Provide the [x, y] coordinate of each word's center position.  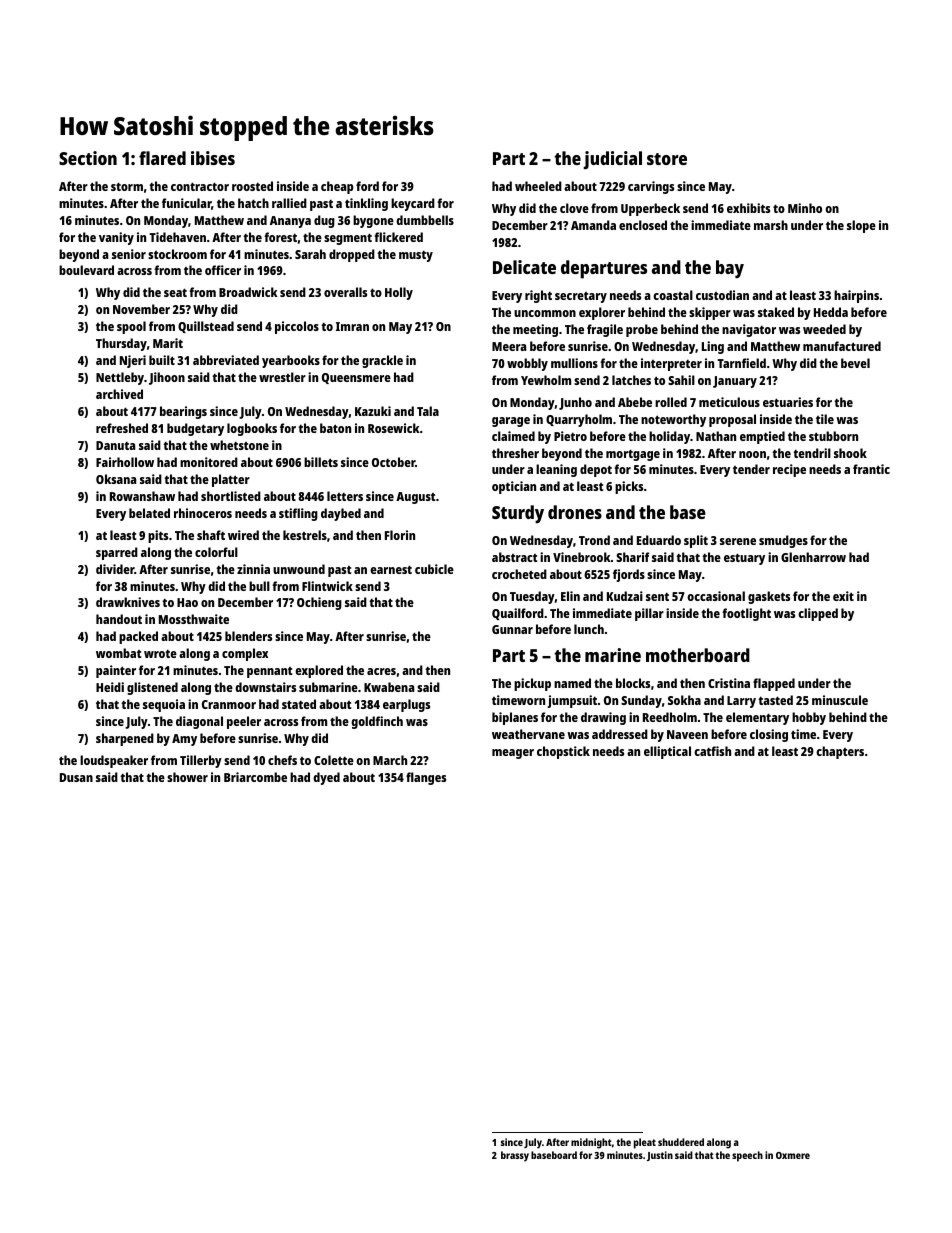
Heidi [110, 687]
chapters [840, 752]
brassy [515, 1156]
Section [88, 158]
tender [751, 469]
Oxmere [793, 1155]
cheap [337, 187]
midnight [591, 1143]
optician [514, 487]
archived [119, 394]
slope [861, 226]
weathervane [528, 734]
